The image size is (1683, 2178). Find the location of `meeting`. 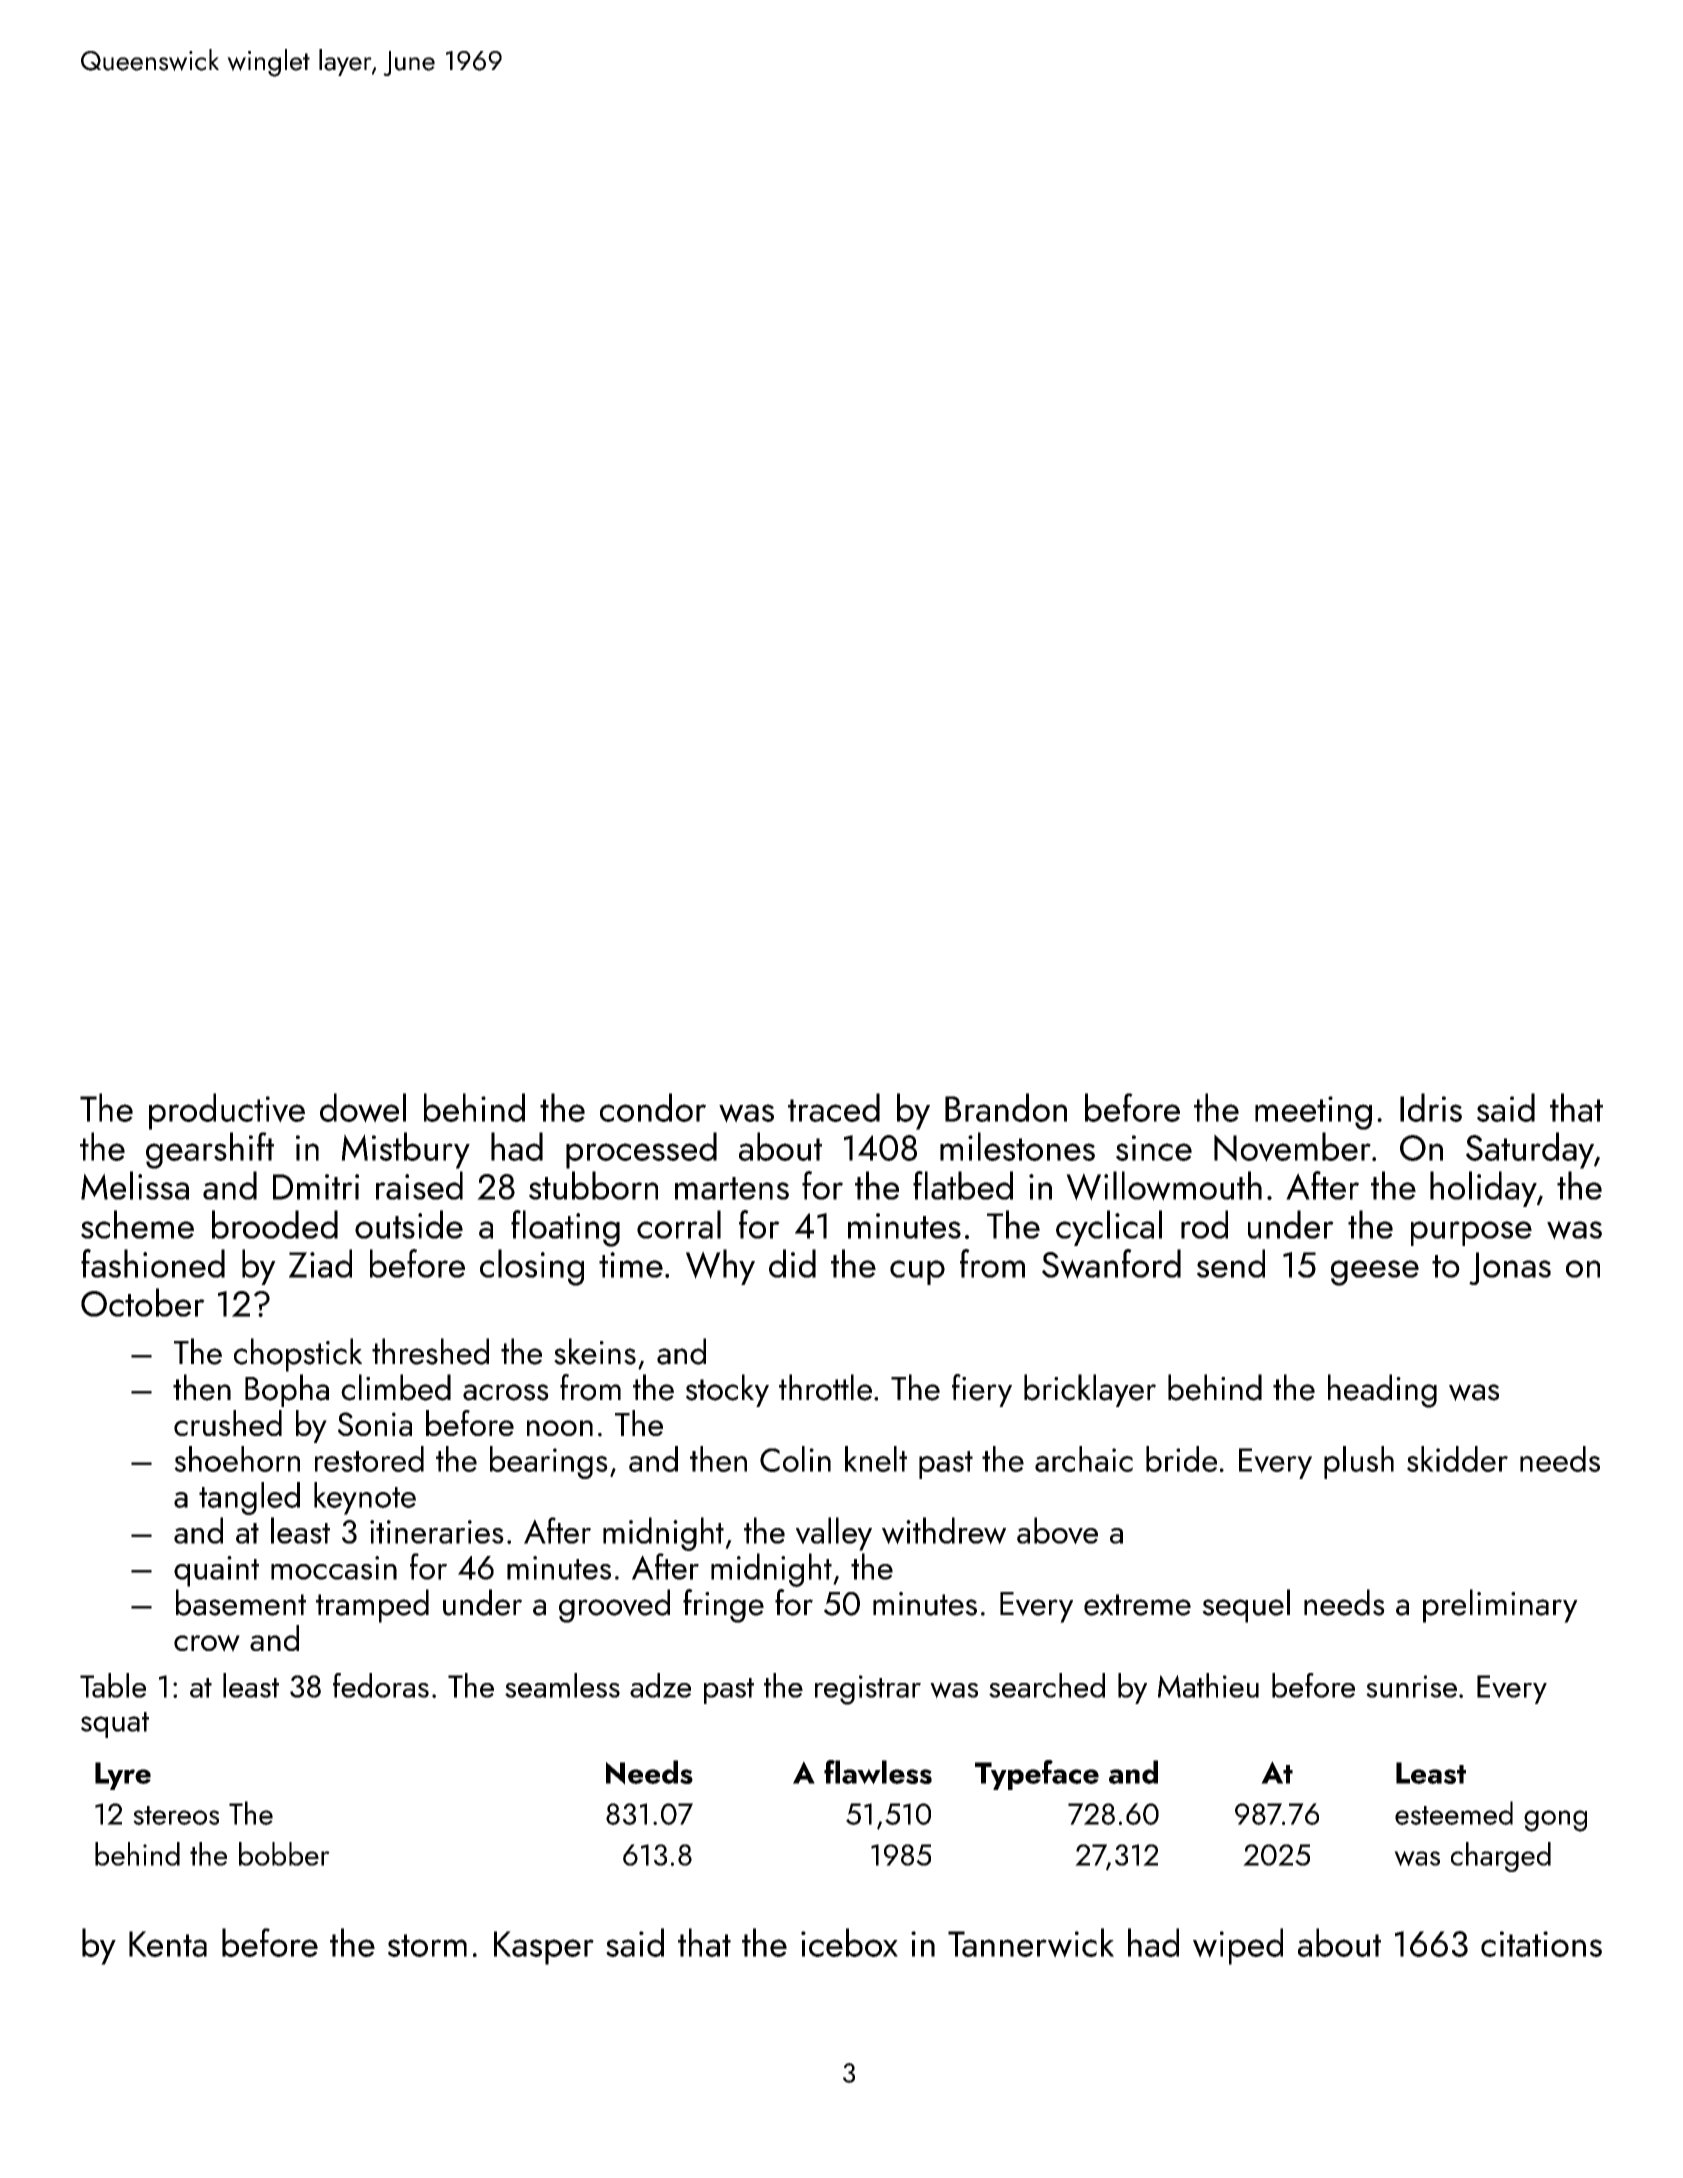

meeting is located at coordinates (1313, 1113).
